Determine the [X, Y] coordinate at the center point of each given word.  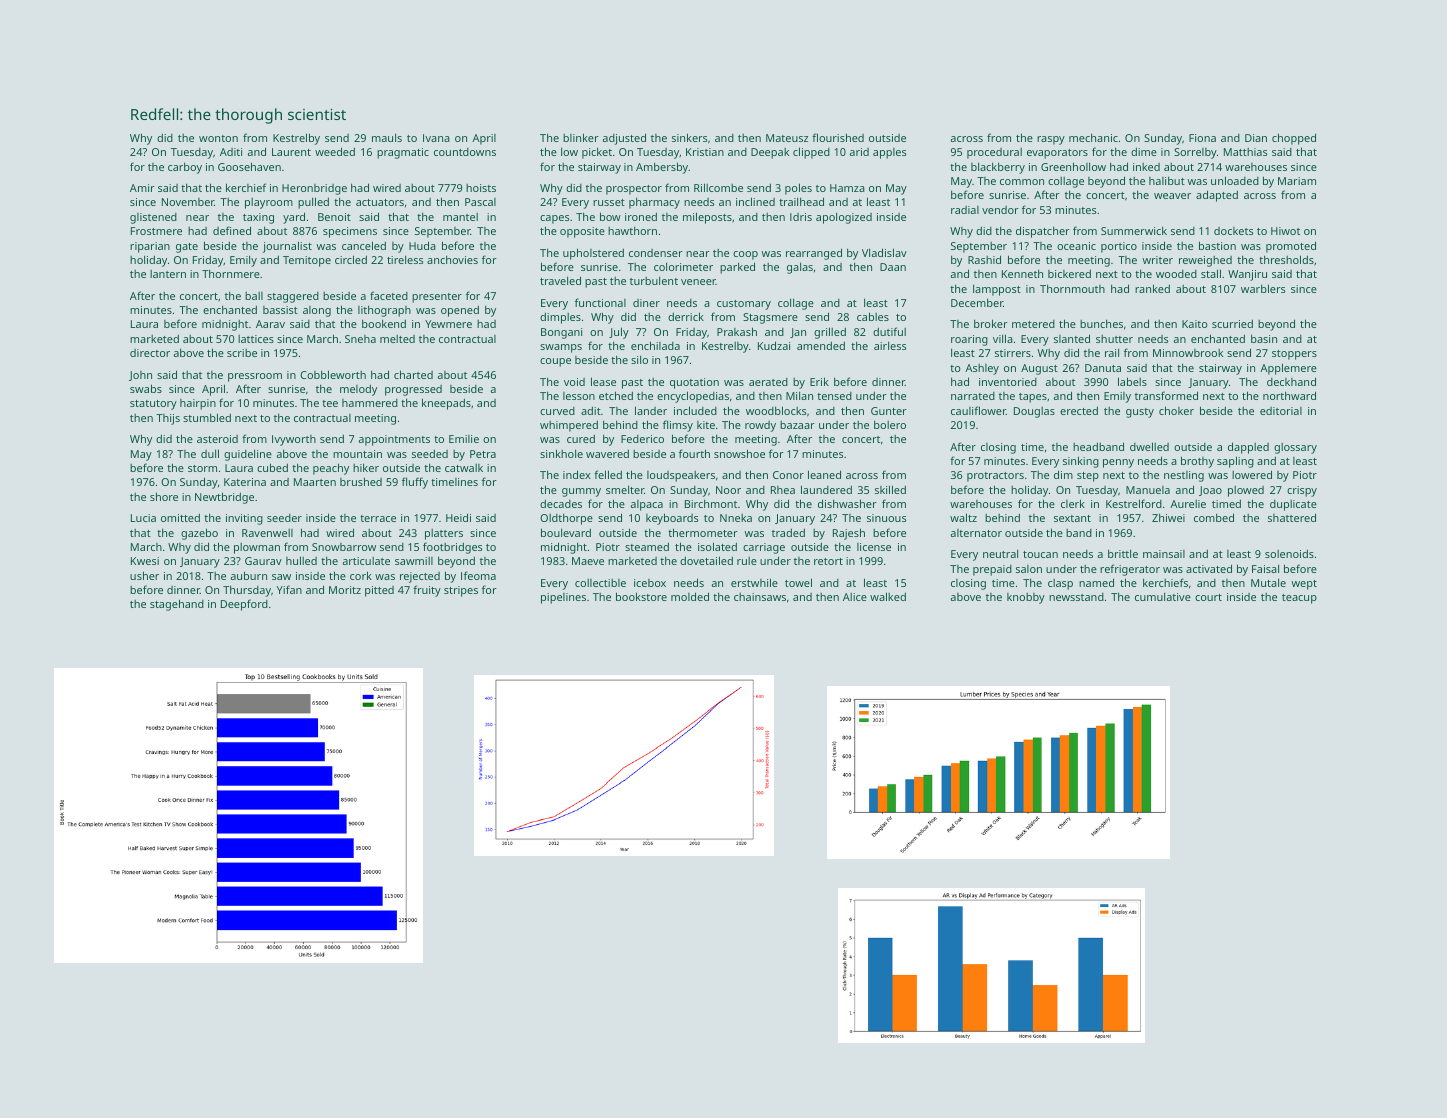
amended [821, 345]
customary [744, 305]
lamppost [997, 290]
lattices [256, 339]
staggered [293, 297]
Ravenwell [267, 533]
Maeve [588, 561]
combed [1214, 517]
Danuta [1103, 368]
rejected [420, 577]
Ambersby [662, 168]
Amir [142, 188]
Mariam [1297, 181]
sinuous [886, 518]
